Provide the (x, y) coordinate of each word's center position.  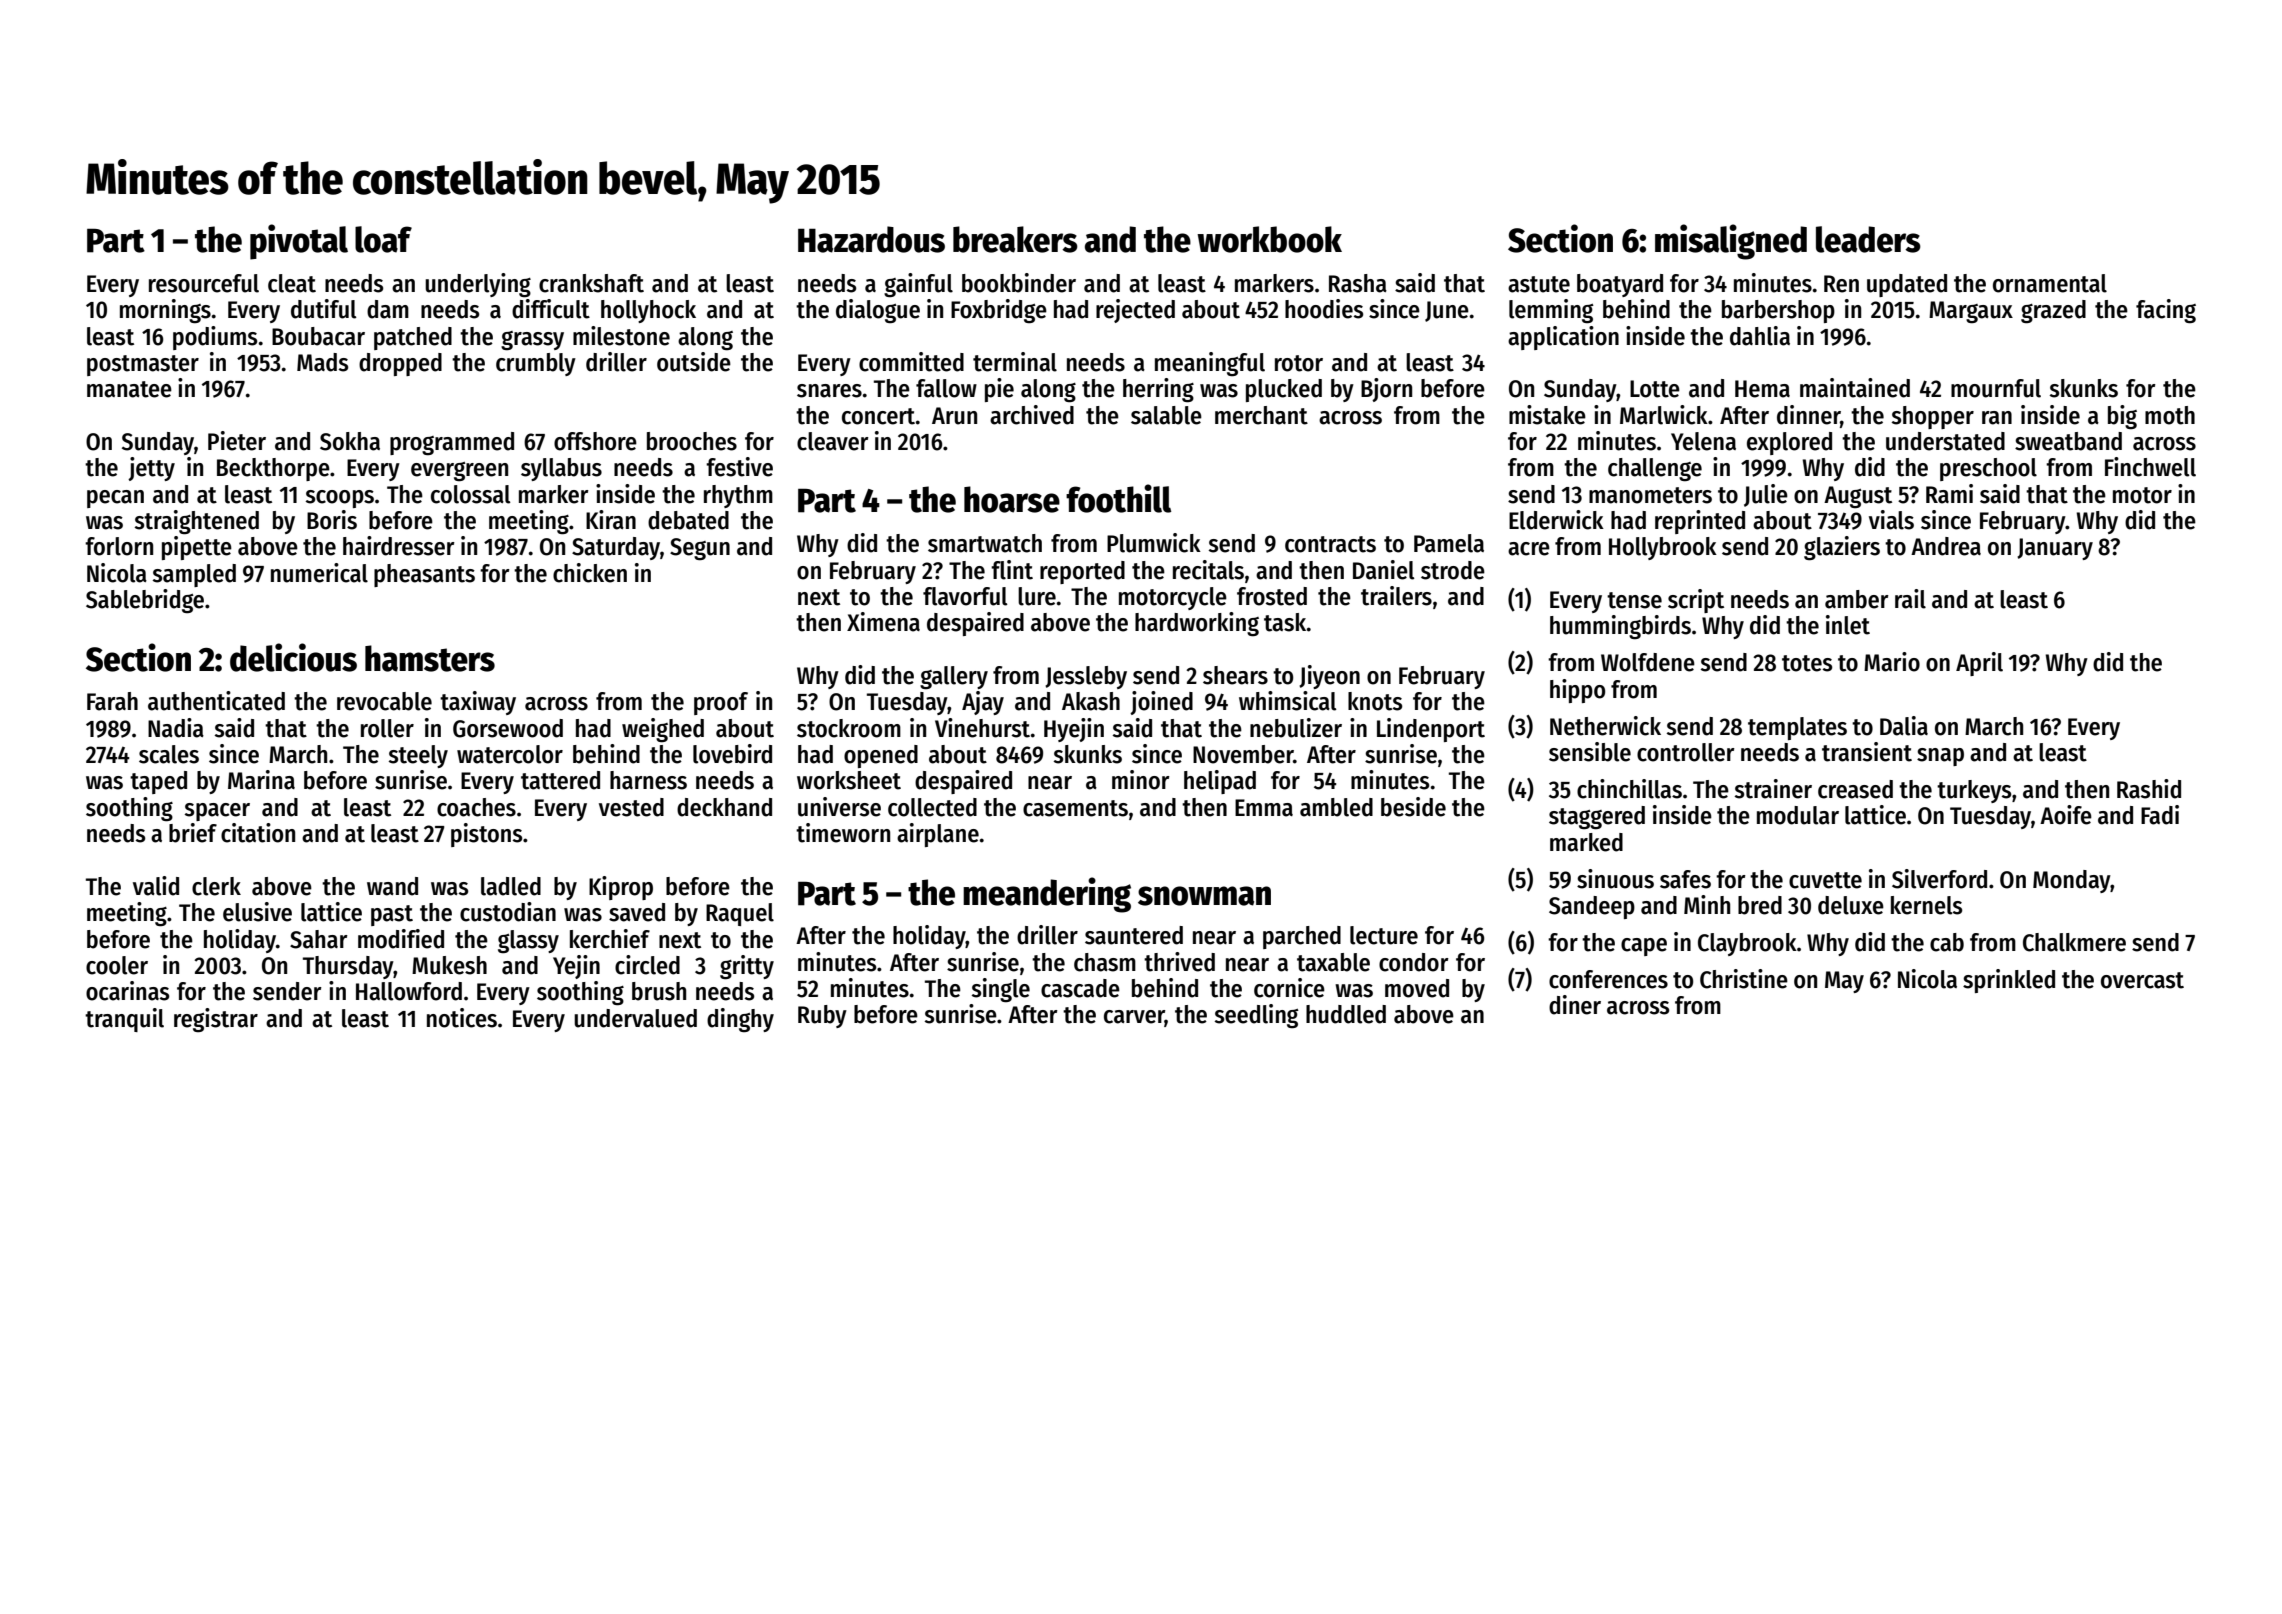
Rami (1949, 494)
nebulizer (1296, 728)
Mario (1892, 662)
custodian (508, 912)
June (1447, 311)
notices (462, 1018)
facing (2166, 311)
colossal (471, 494)
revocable (384, 701)
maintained (1855, 388)
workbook (1269, 239)
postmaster (143, 365)
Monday (2072, 881)
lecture (1384, 935)
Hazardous (871, 239)
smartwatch (985, 543)
